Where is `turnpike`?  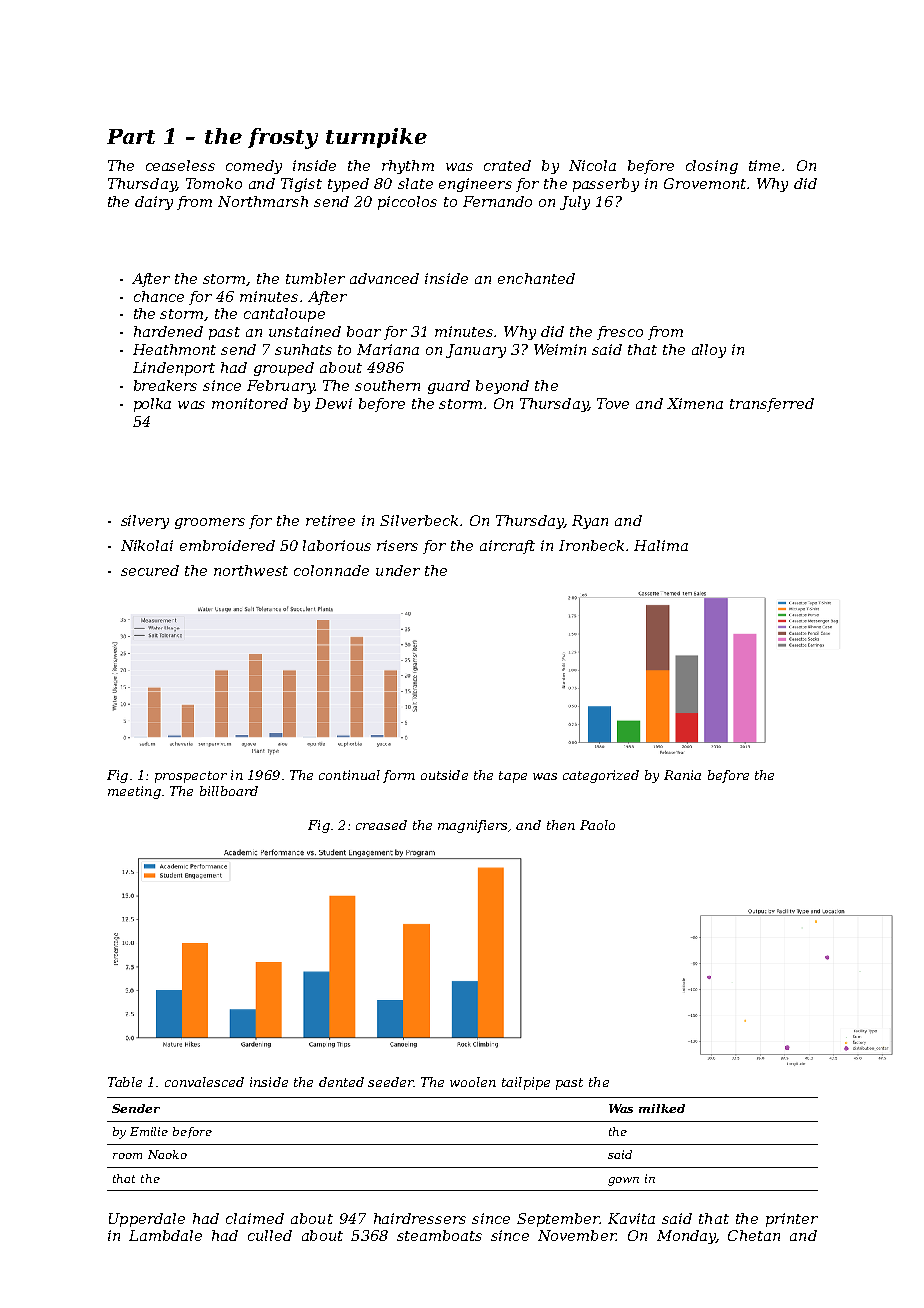
turnpike is located at coordinates (376, 138).
